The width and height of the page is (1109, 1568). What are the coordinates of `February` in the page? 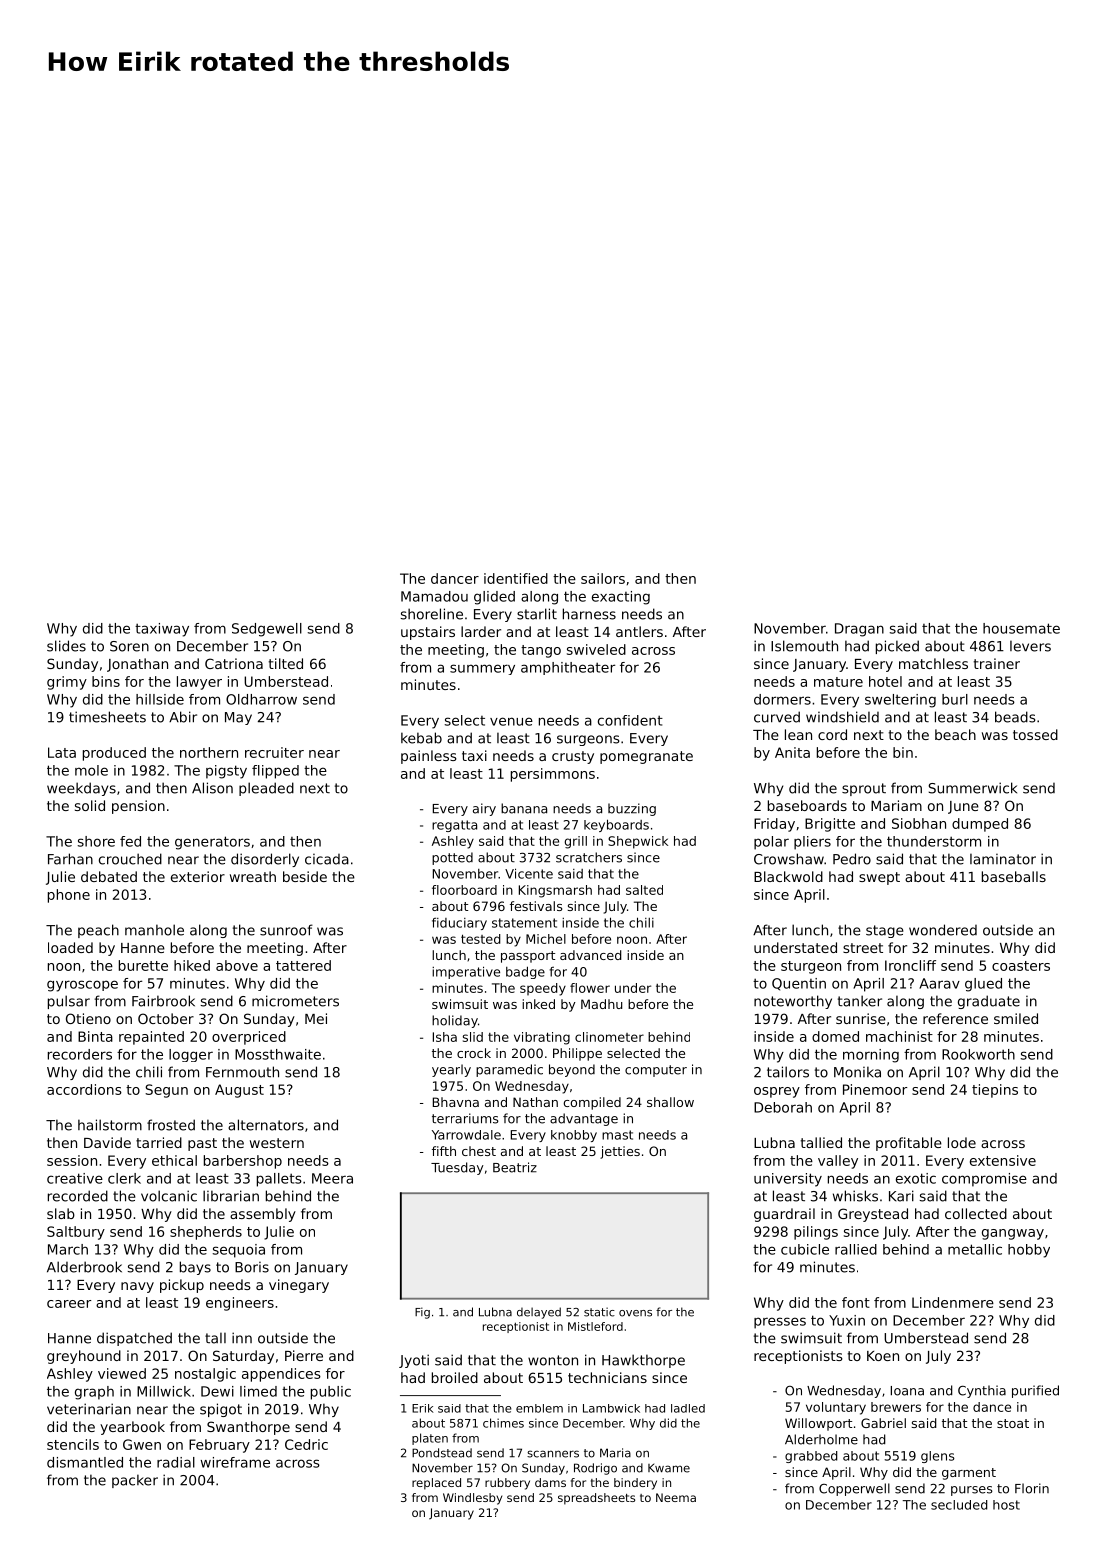 It's located at (219, 1446).
